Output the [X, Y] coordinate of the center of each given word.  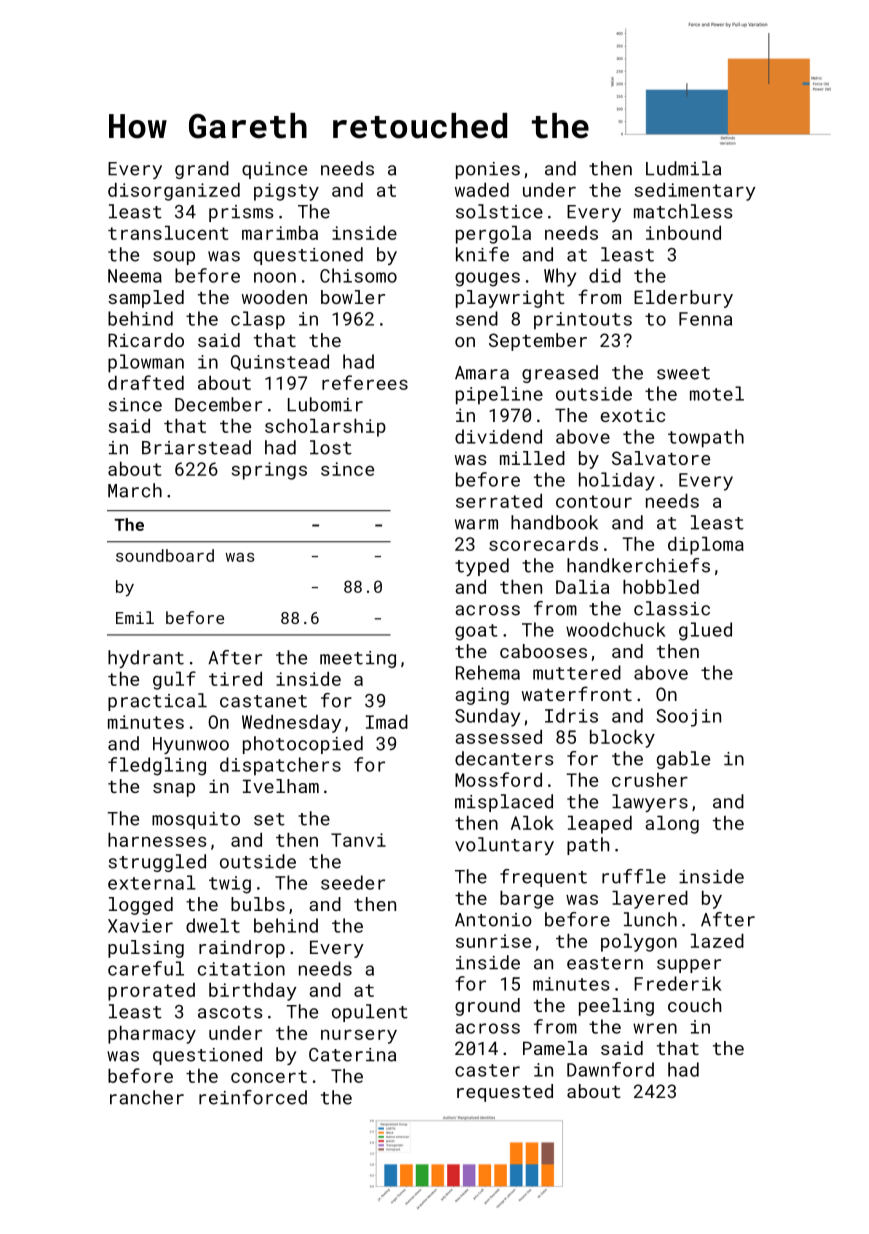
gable [683, 760]
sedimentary [695, 192]
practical [157, 702]
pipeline [499, 395]
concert [269, 1076]
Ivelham [281, 786]
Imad [387, 722]
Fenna [705, 319]
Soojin [688, 718]
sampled [146, 299]
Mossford [498, 779]
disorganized [174, 192]
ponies [488, 170]
